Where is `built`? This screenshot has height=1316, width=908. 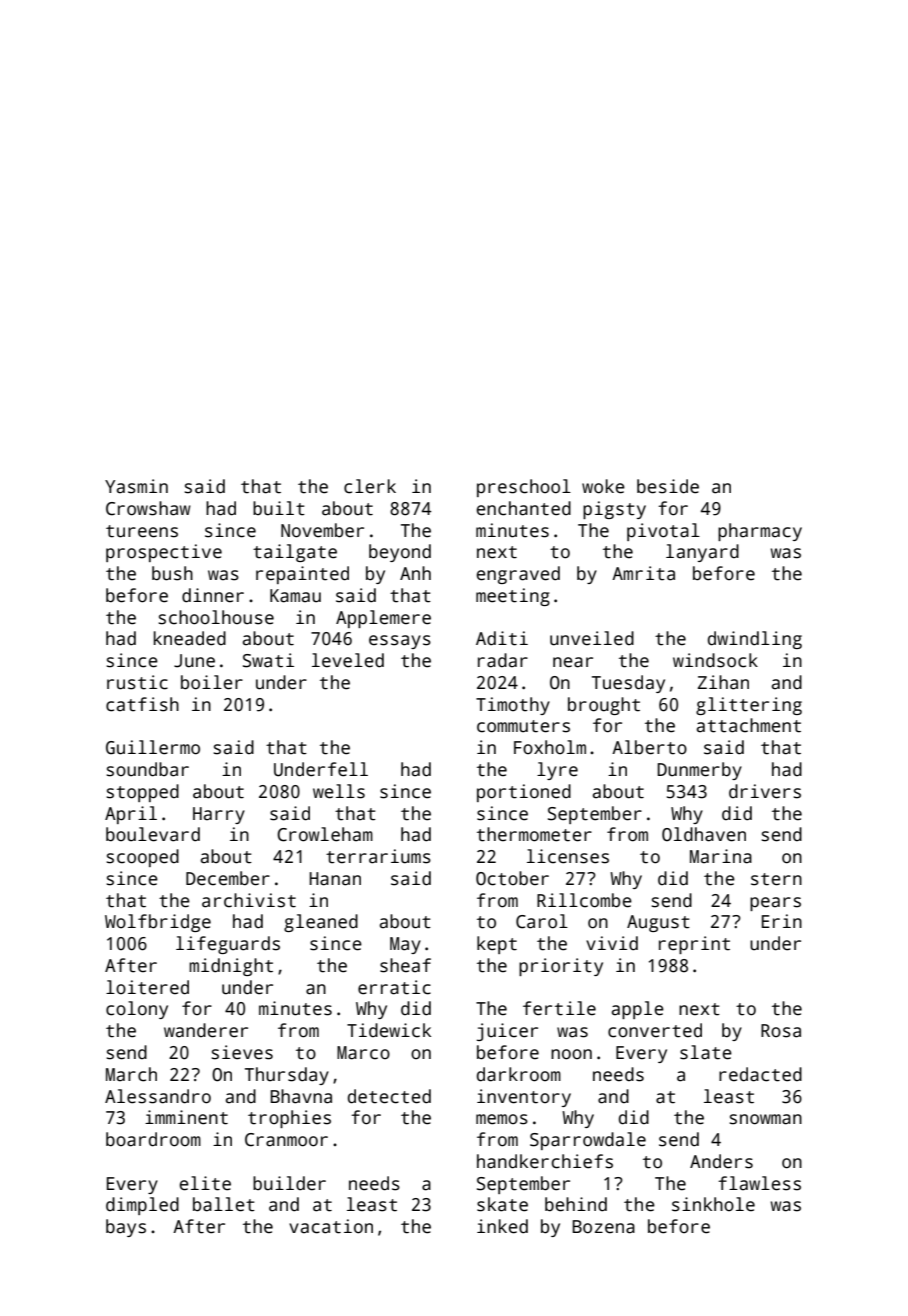 built is located at coordinates (279, 508).
